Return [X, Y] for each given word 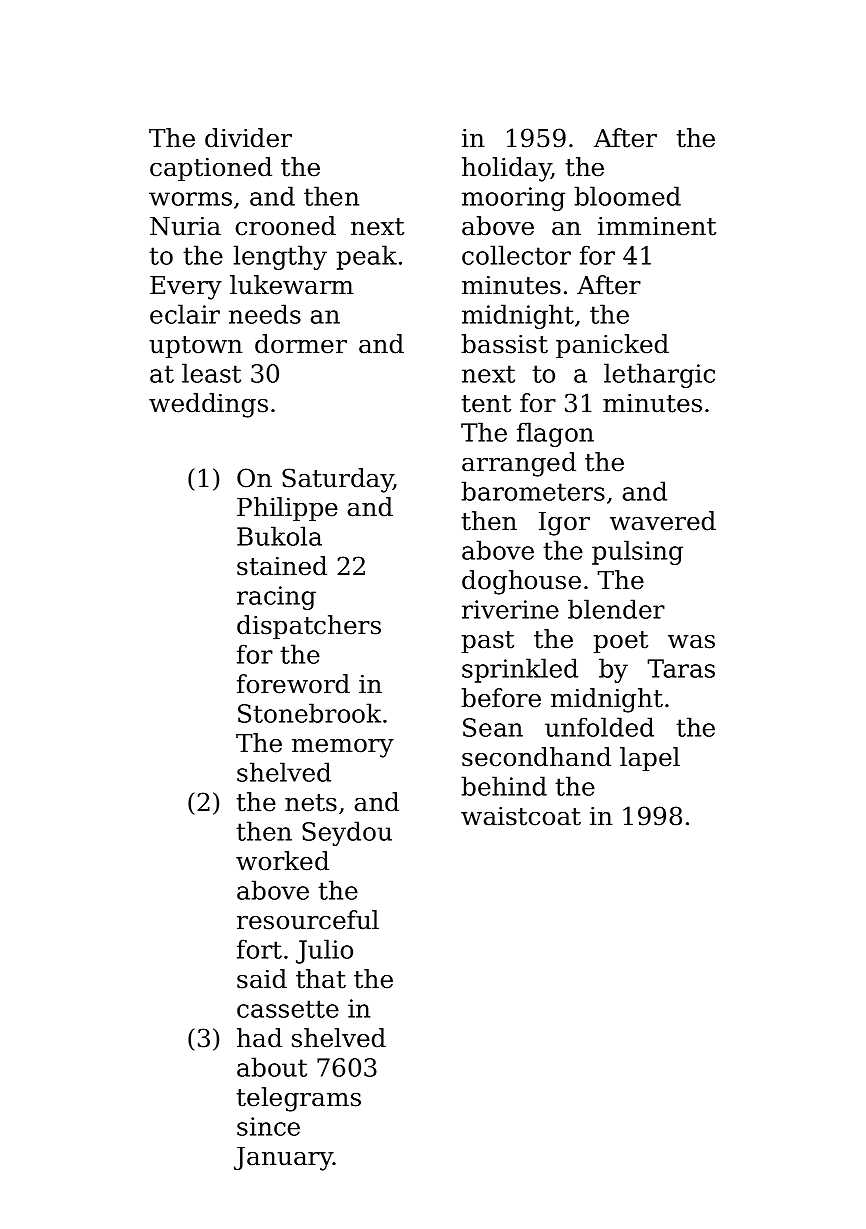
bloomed [627, 196]
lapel [650, 759]
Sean [493, 727]
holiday [506, 169]
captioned [211, 169]
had [259, 1038]
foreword [293, 684]
